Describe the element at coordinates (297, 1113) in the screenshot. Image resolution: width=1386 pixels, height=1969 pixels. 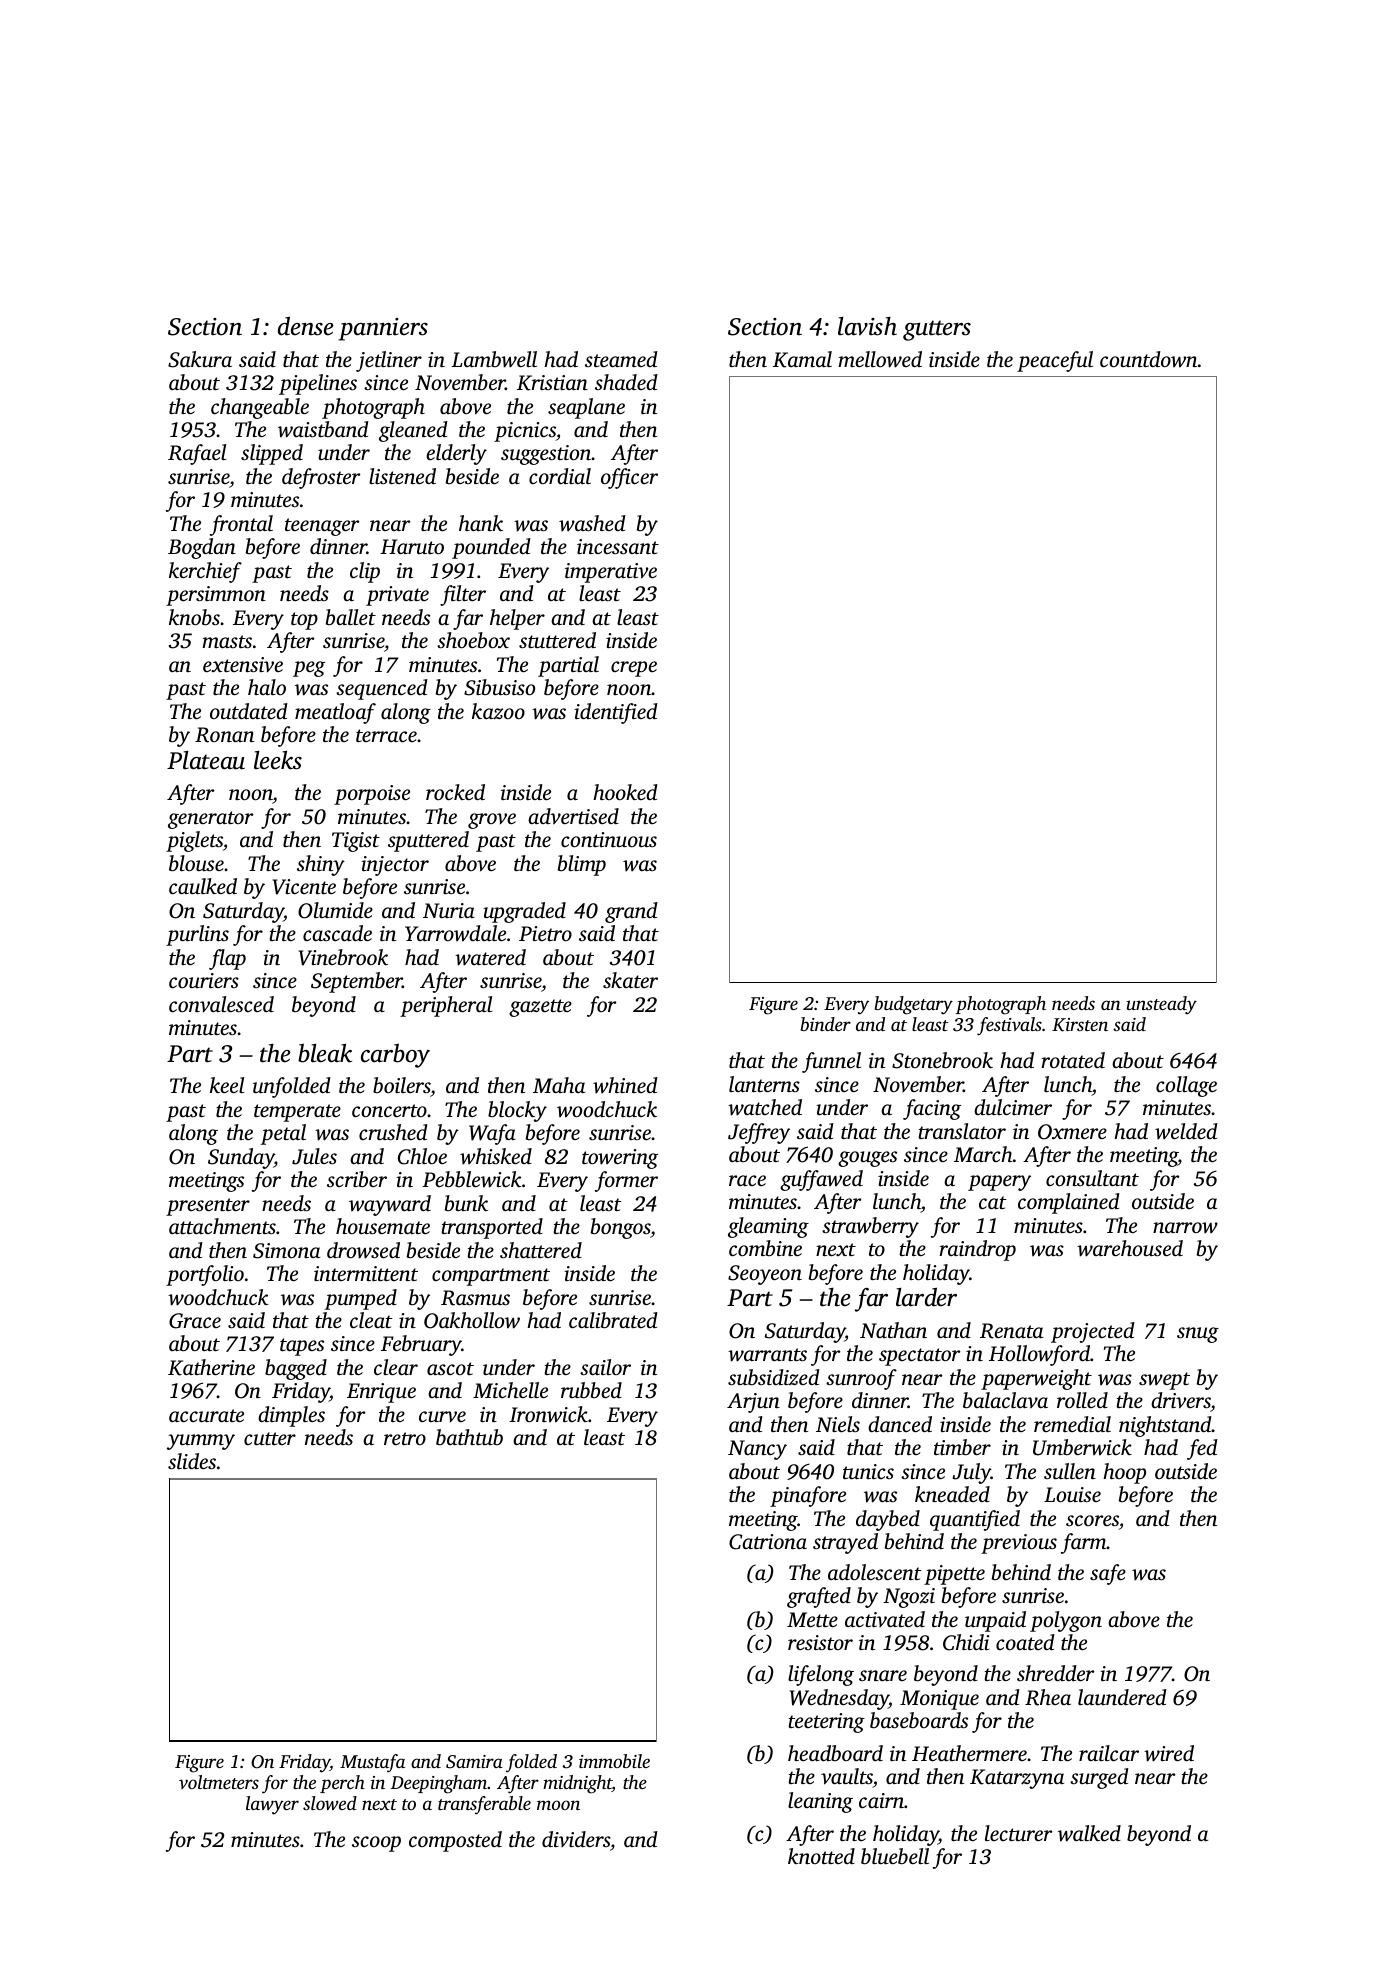
I see `temperate` at that location.
